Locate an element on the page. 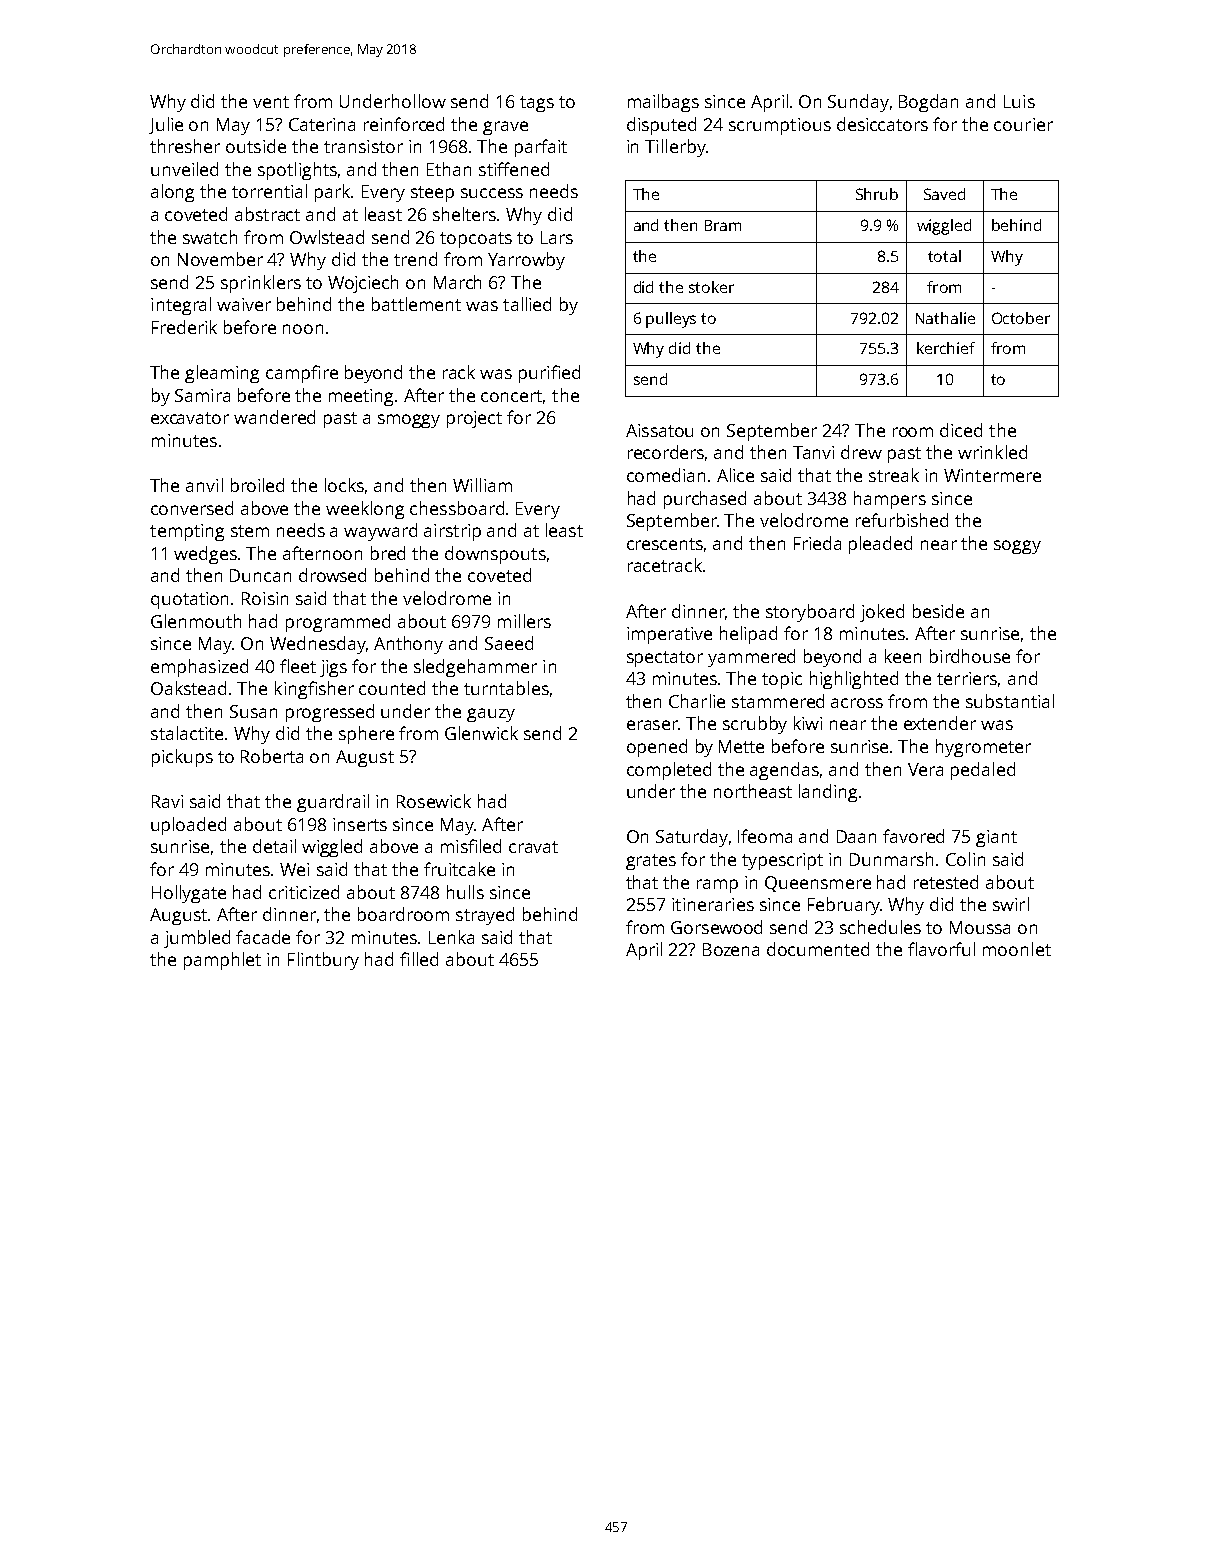 This document has width=1209, height=1565. giant is located at coordinates (996, 838).
